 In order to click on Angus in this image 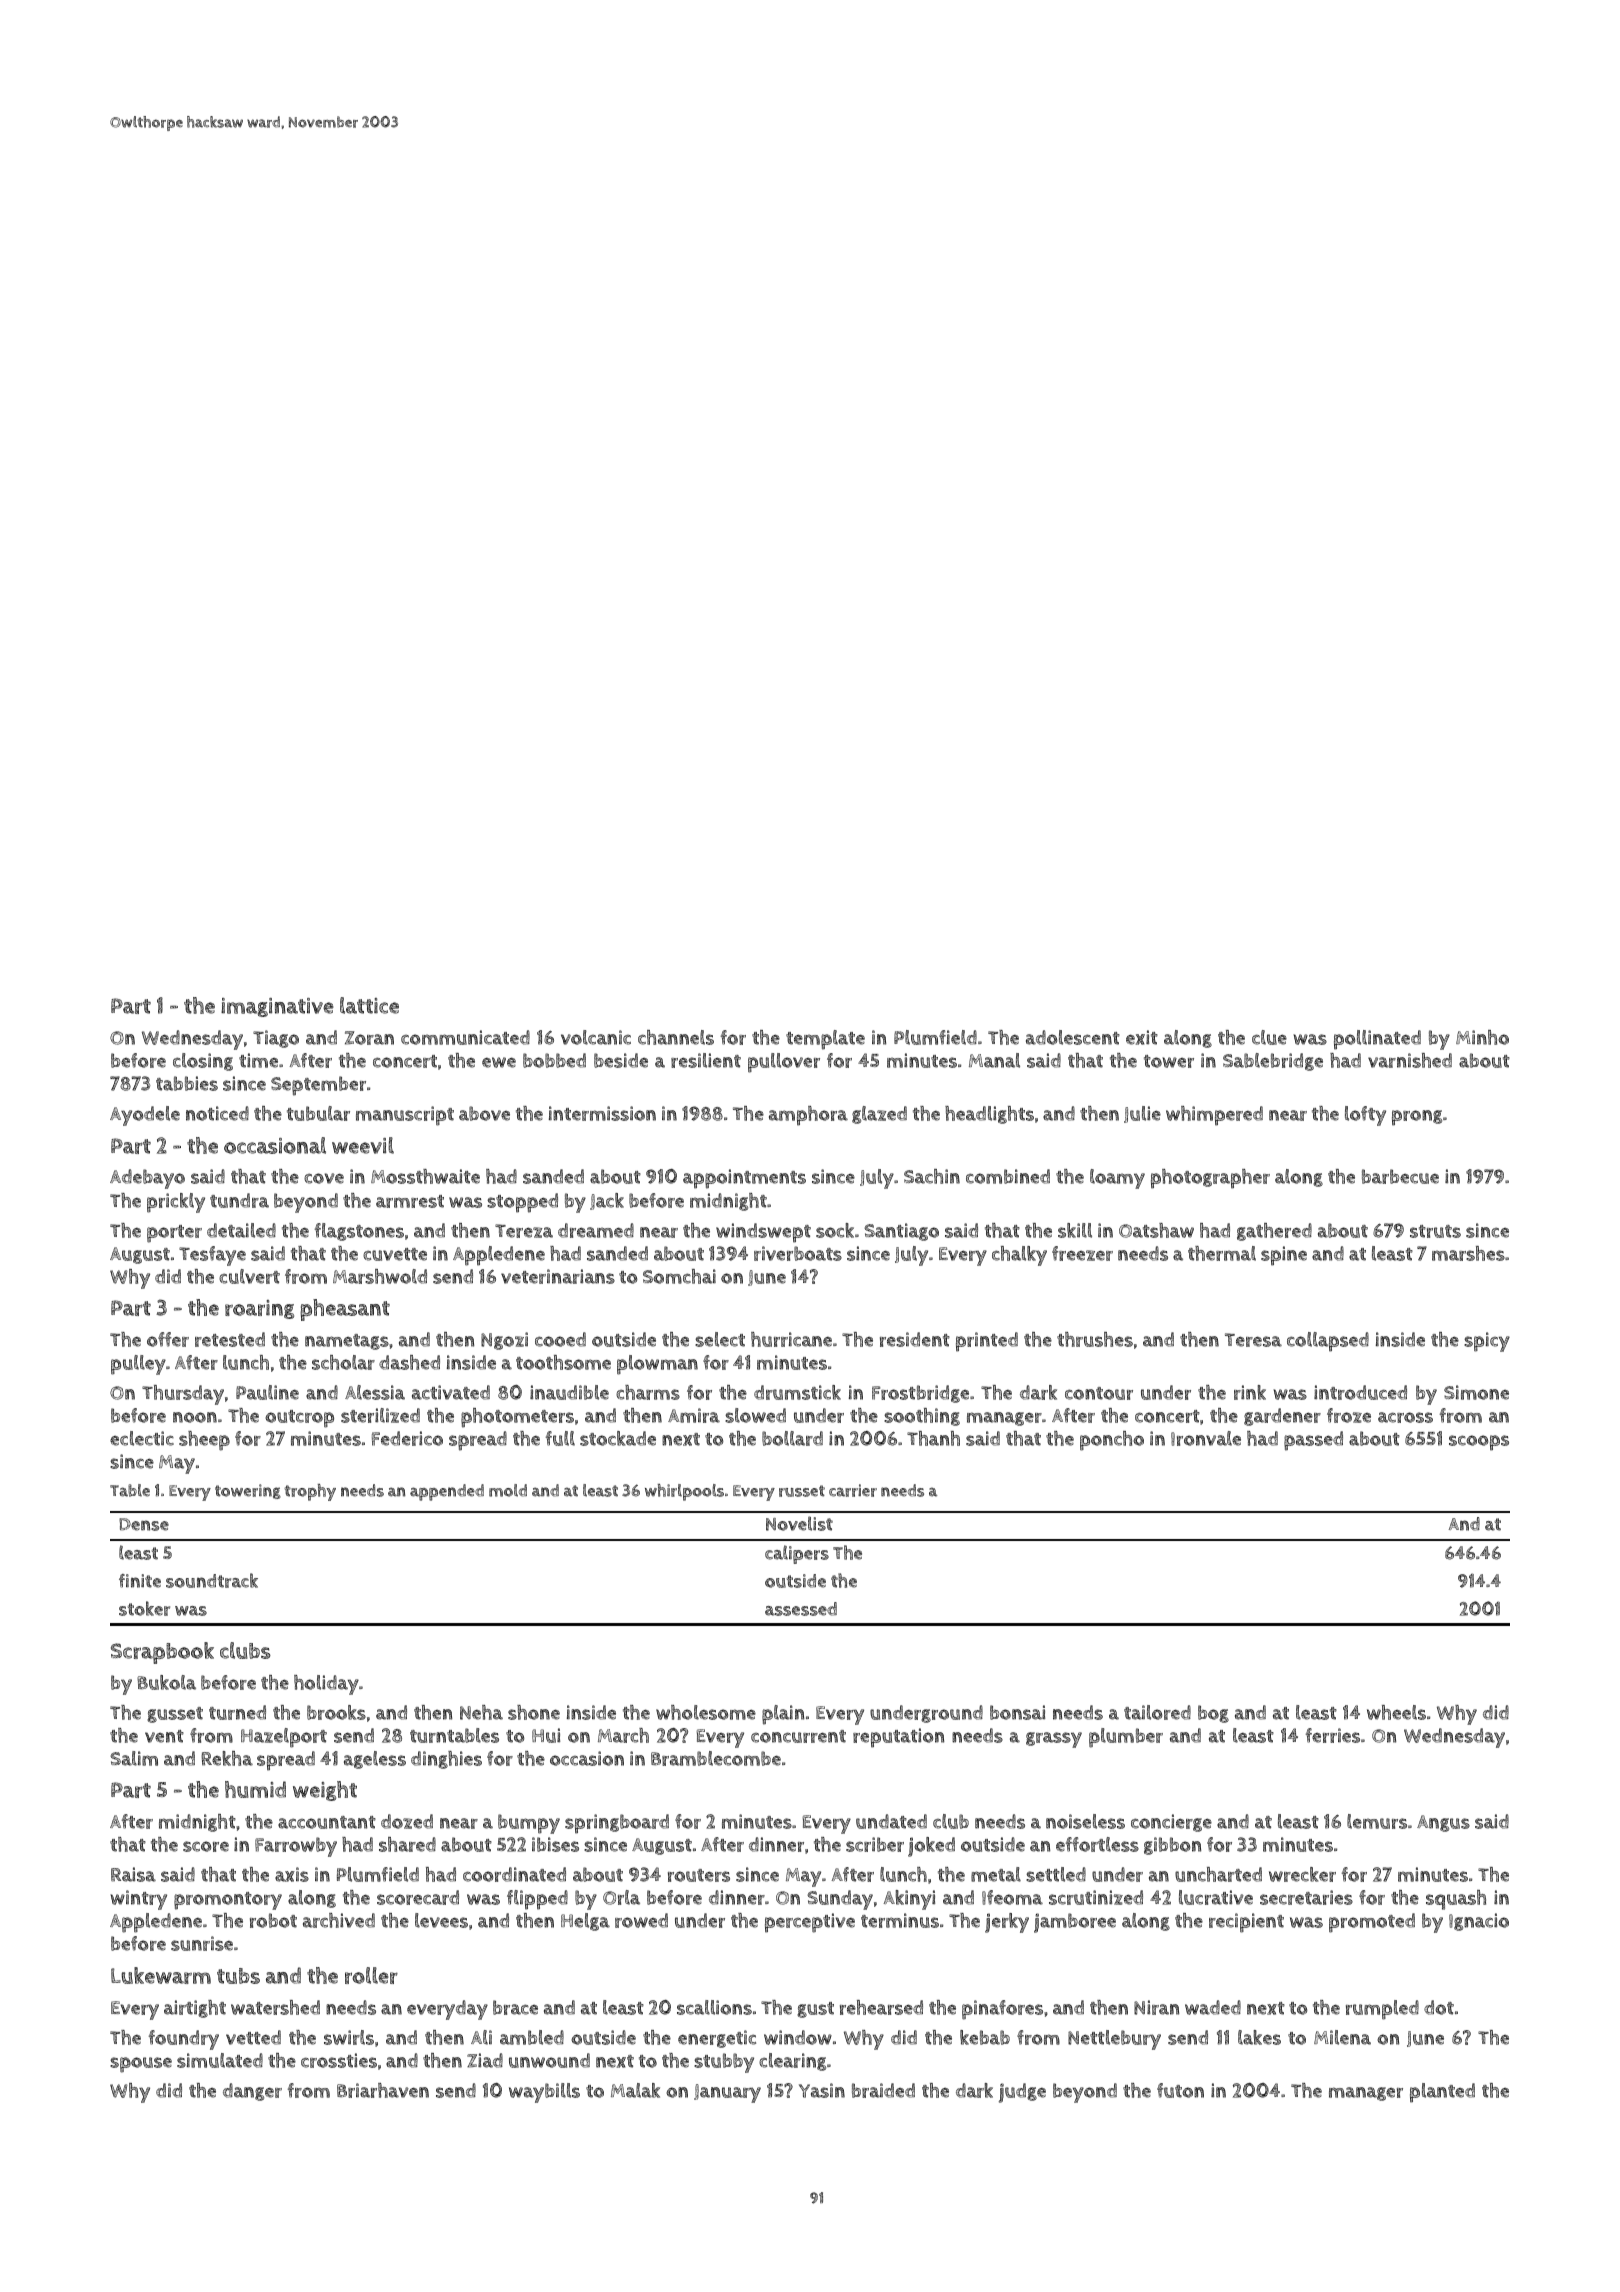, I will do `click(1443, 1823)`.
